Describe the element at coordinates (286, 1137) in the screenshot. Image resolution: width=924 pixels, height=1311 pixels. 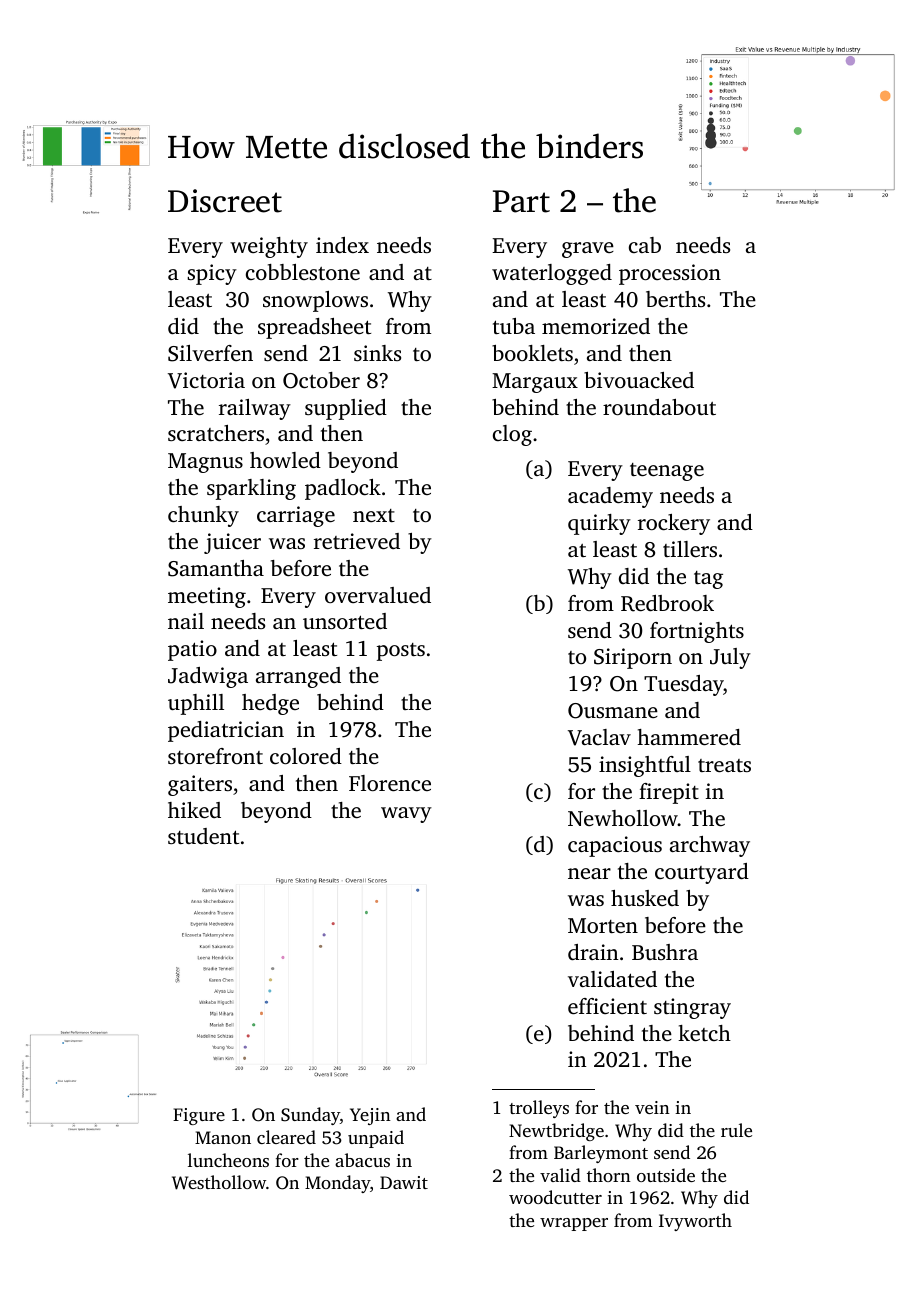
I see `cleared` at that location.
